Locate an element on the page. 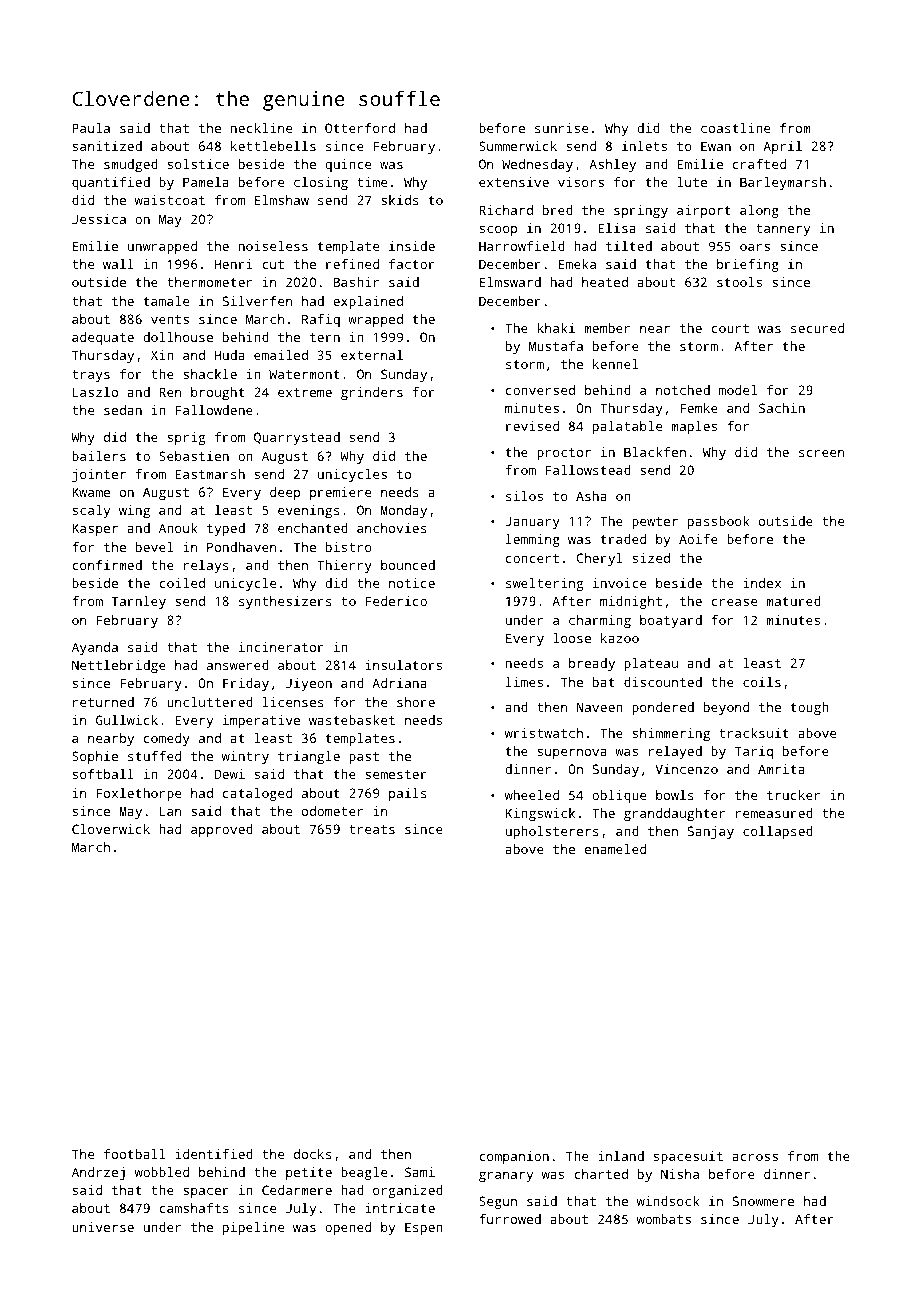  granddaughter is located at coordinates (674, 814).
